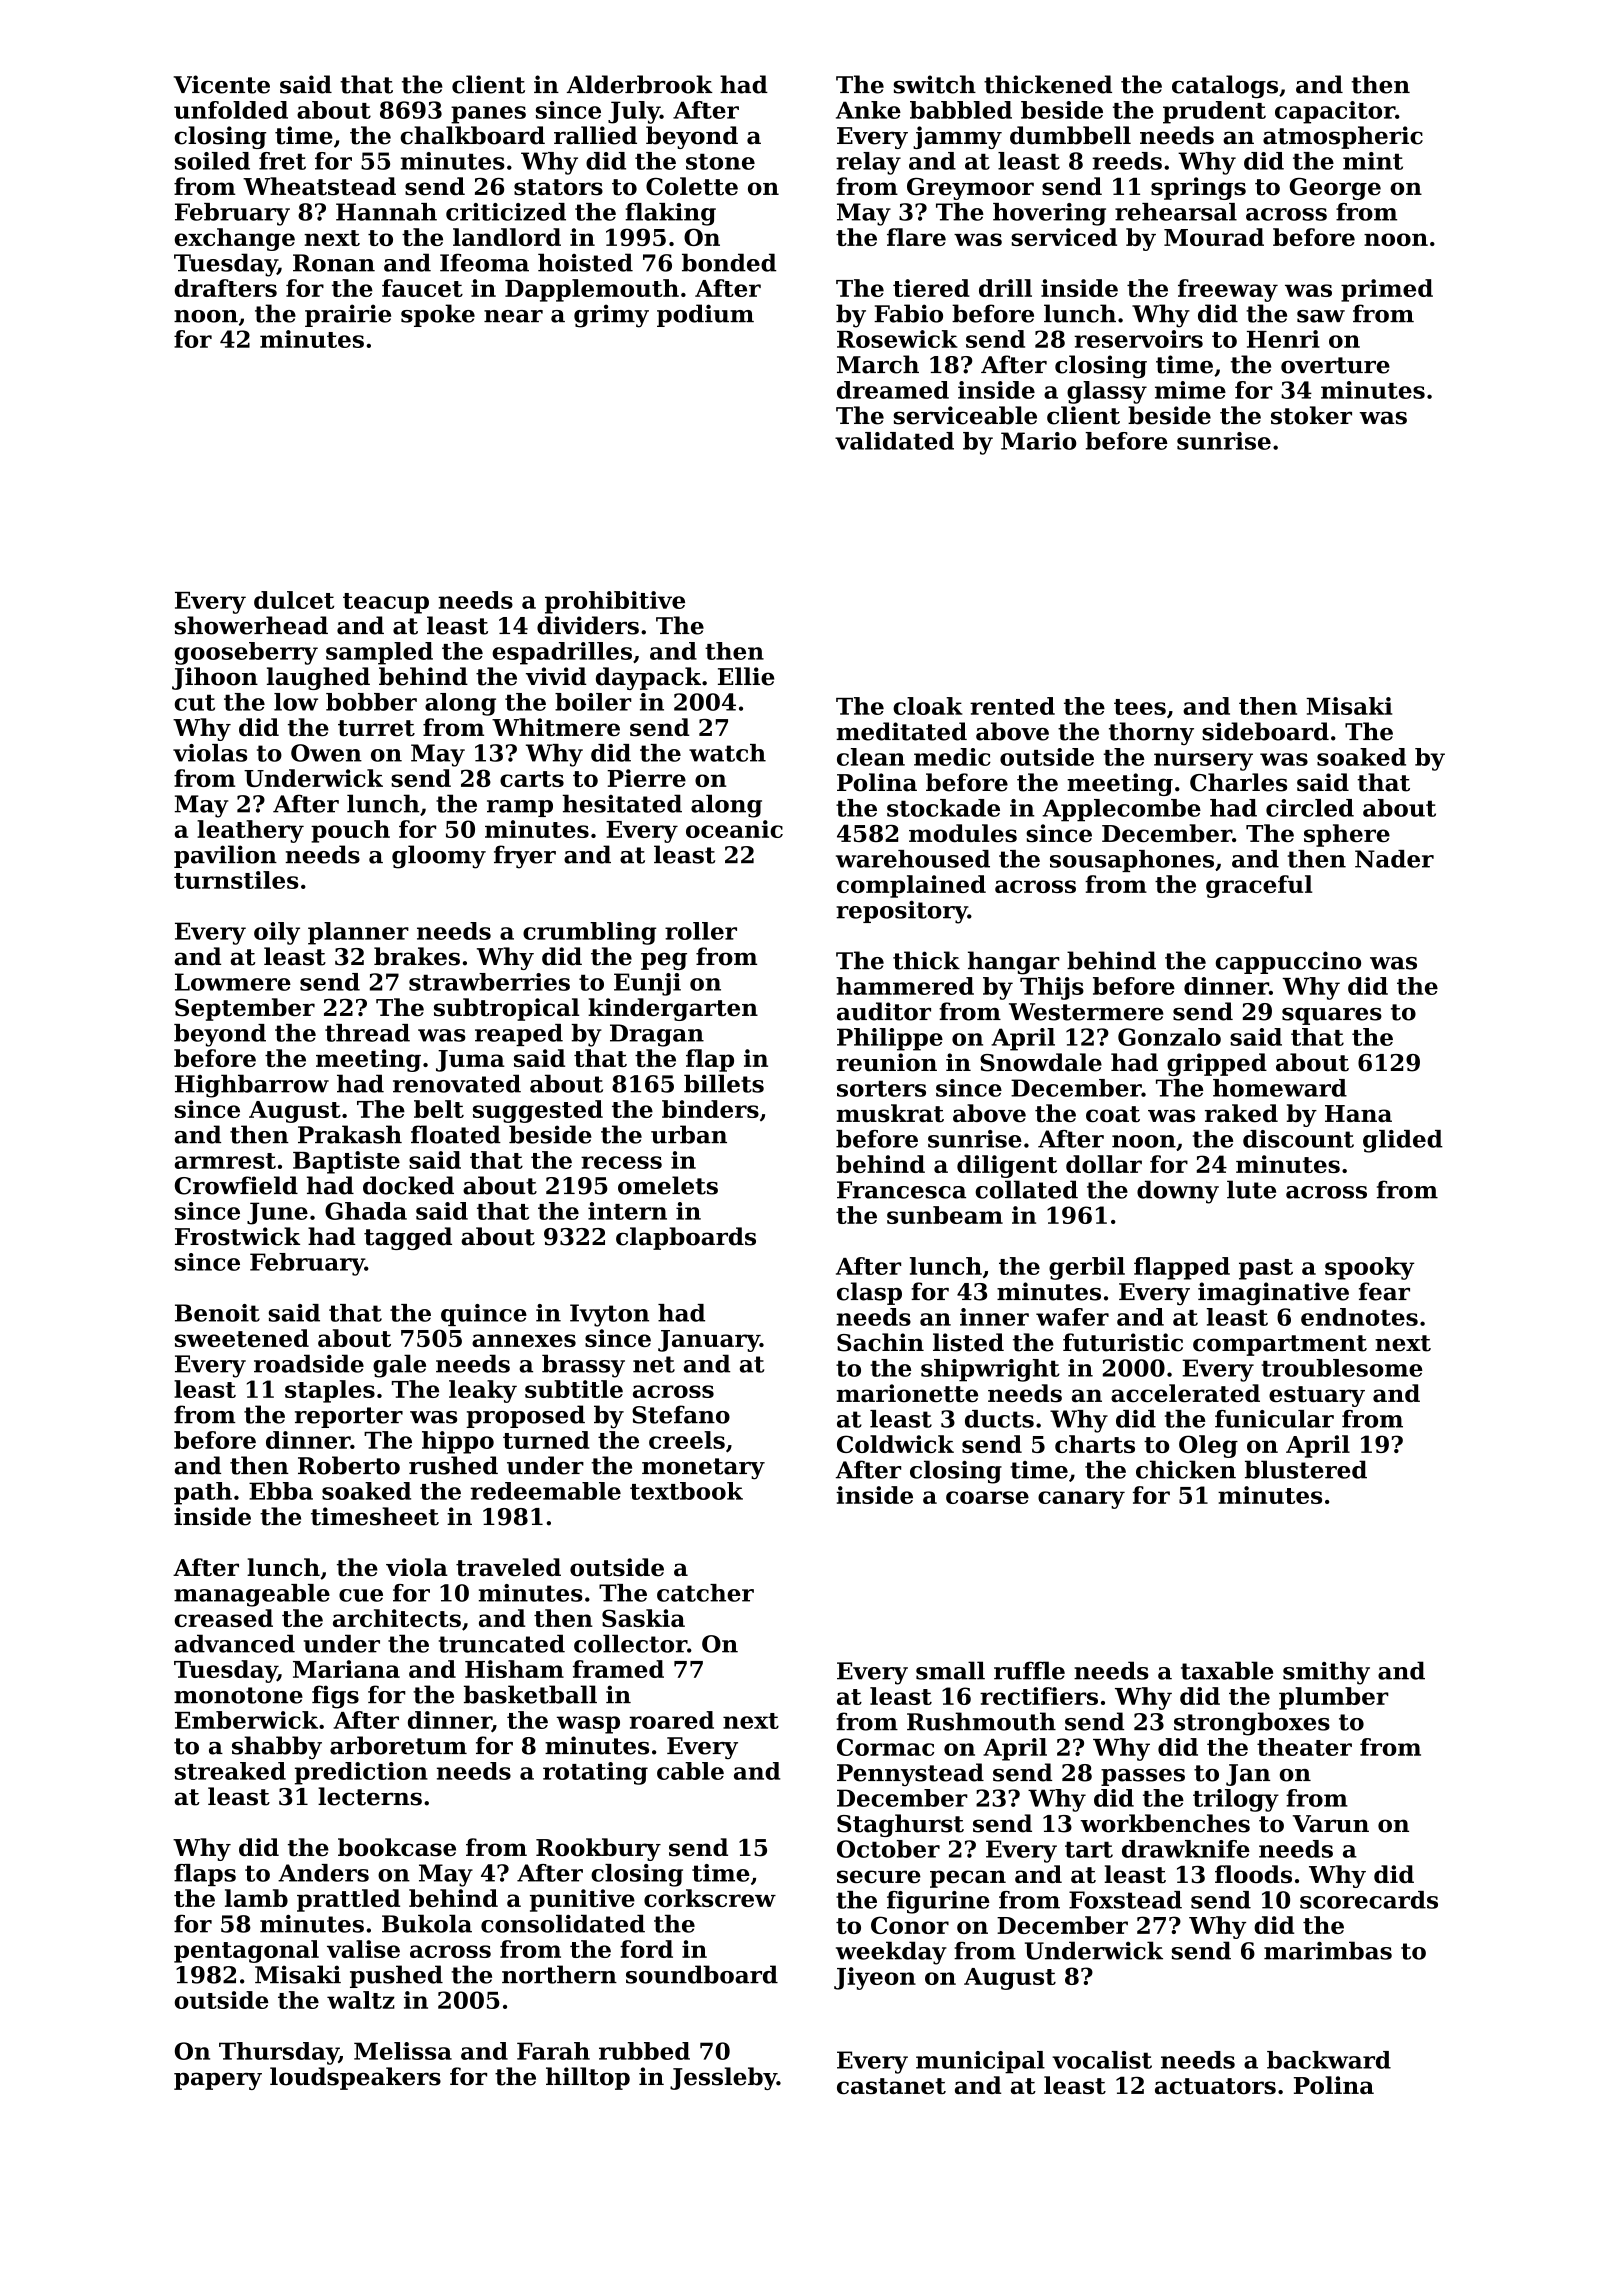 This screenshot has width=1620, height=2292. I want to click on monotone, so click(238, 1695).
